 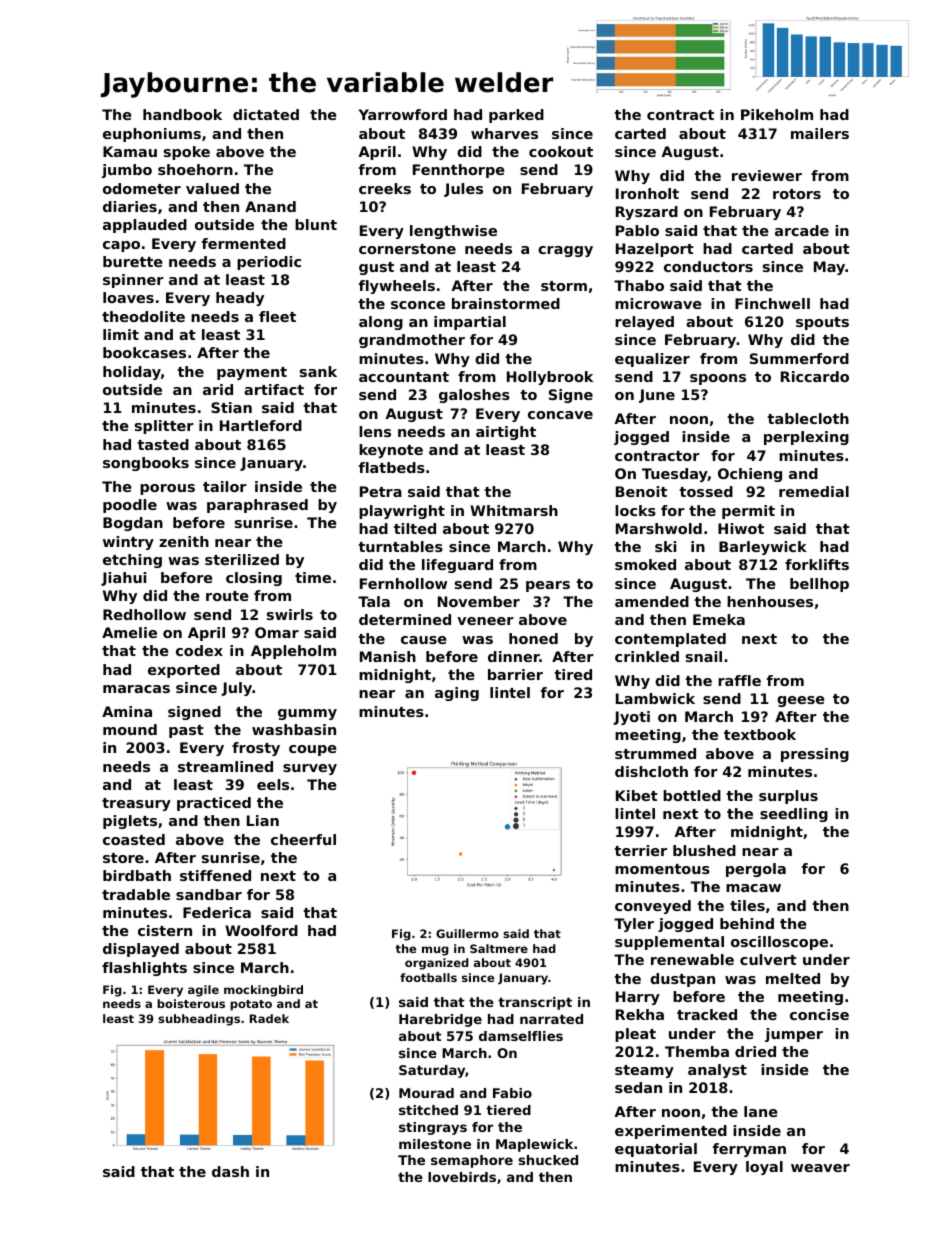 I want to click on lovebirds, so click(x=462, y=1177).
